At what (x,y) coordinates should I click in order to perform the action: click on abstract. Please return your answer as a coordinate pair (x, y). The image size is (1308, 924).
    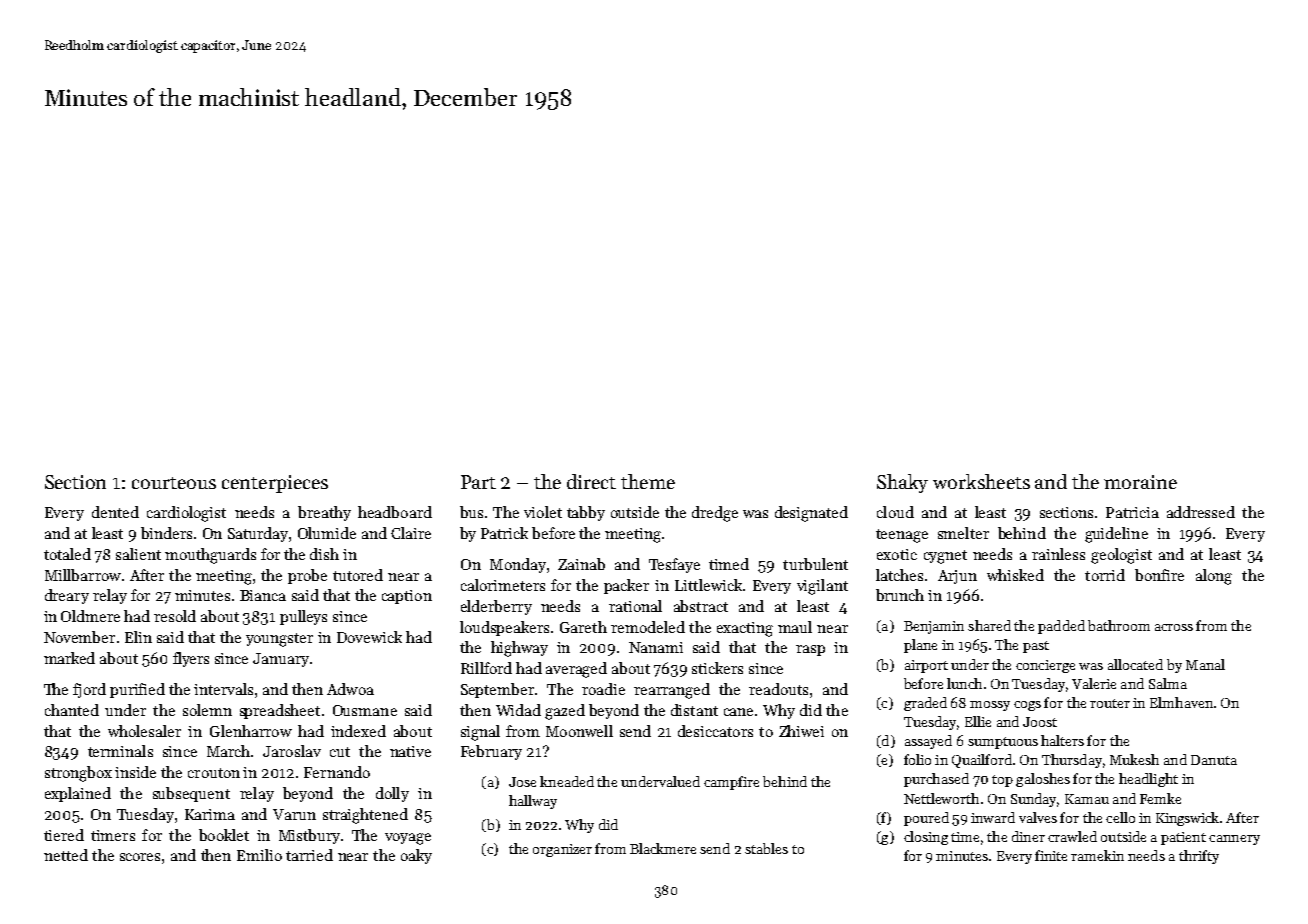
    Looking at the image, I should click on (701, 606).
